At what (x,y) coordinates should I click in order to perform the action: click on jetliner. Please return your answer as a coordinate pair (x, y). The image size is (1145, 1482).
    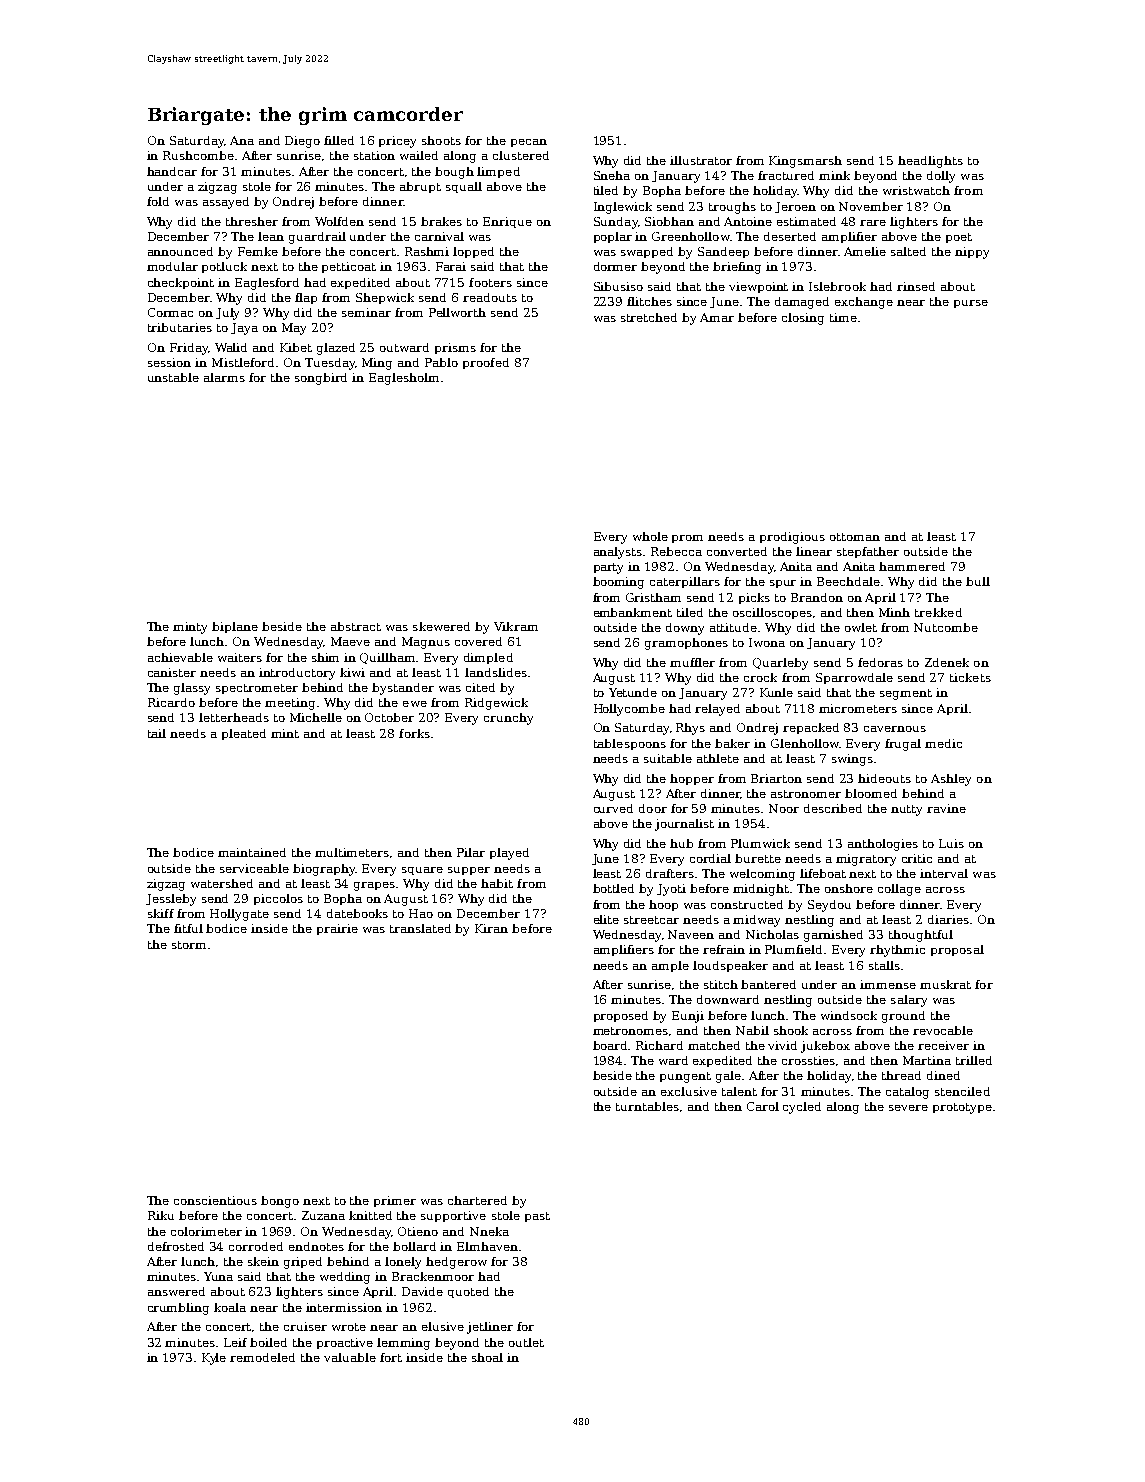
    Looking at the image, I should click on (490, 1328).
